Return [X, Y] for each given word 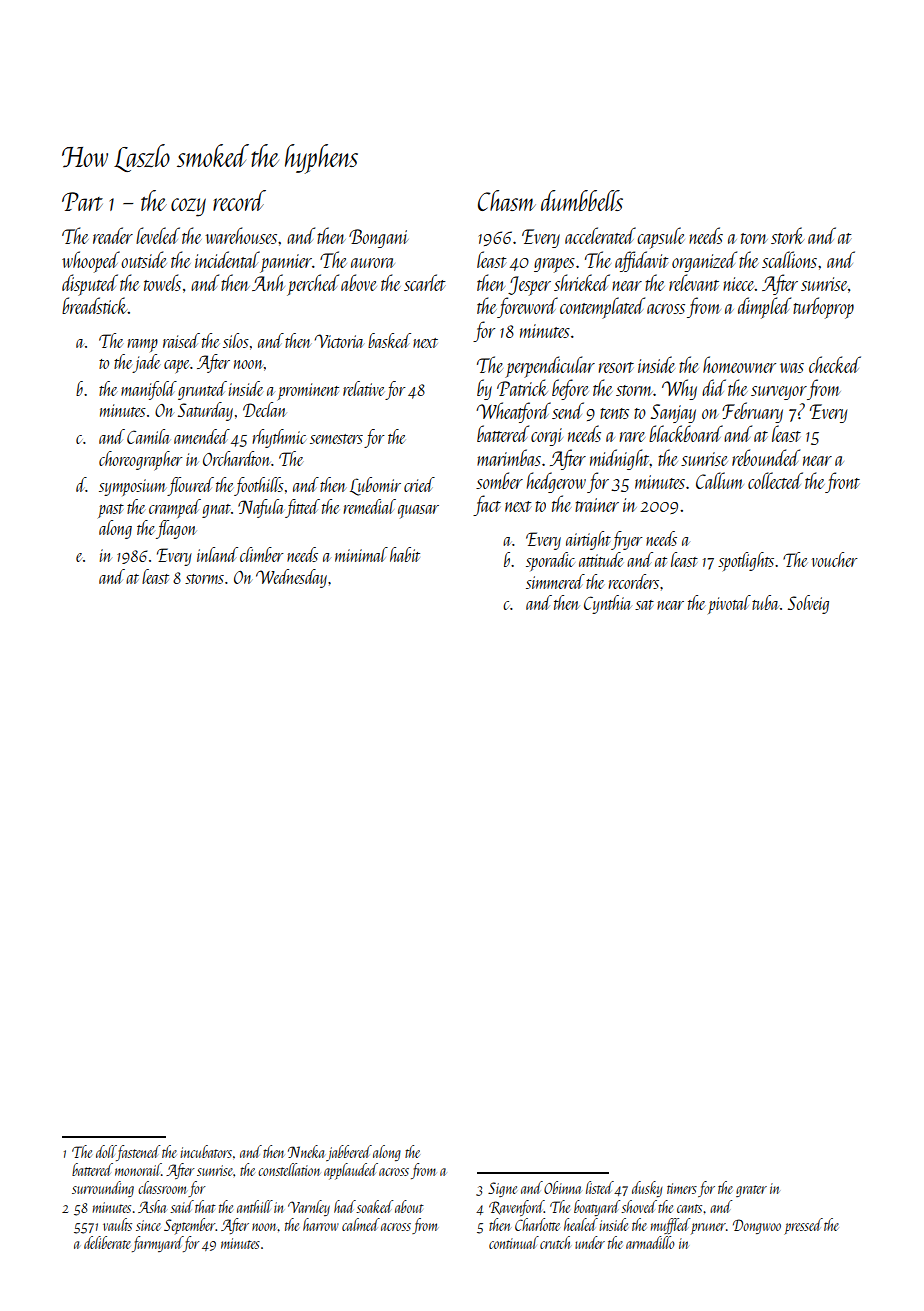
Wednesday [291, 578]
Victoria [339, 341]
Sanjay [673, 413]
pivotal [729, 604]
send [568, 410]
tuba [765, 602]
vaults [117, 1224]
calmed [361, 1224]
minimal [361, 554]
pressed [803, 1226]
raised [181, 340]
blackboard [686, 433]
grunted [202, 390]
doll [106, 1151]
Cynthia [608, 604]
